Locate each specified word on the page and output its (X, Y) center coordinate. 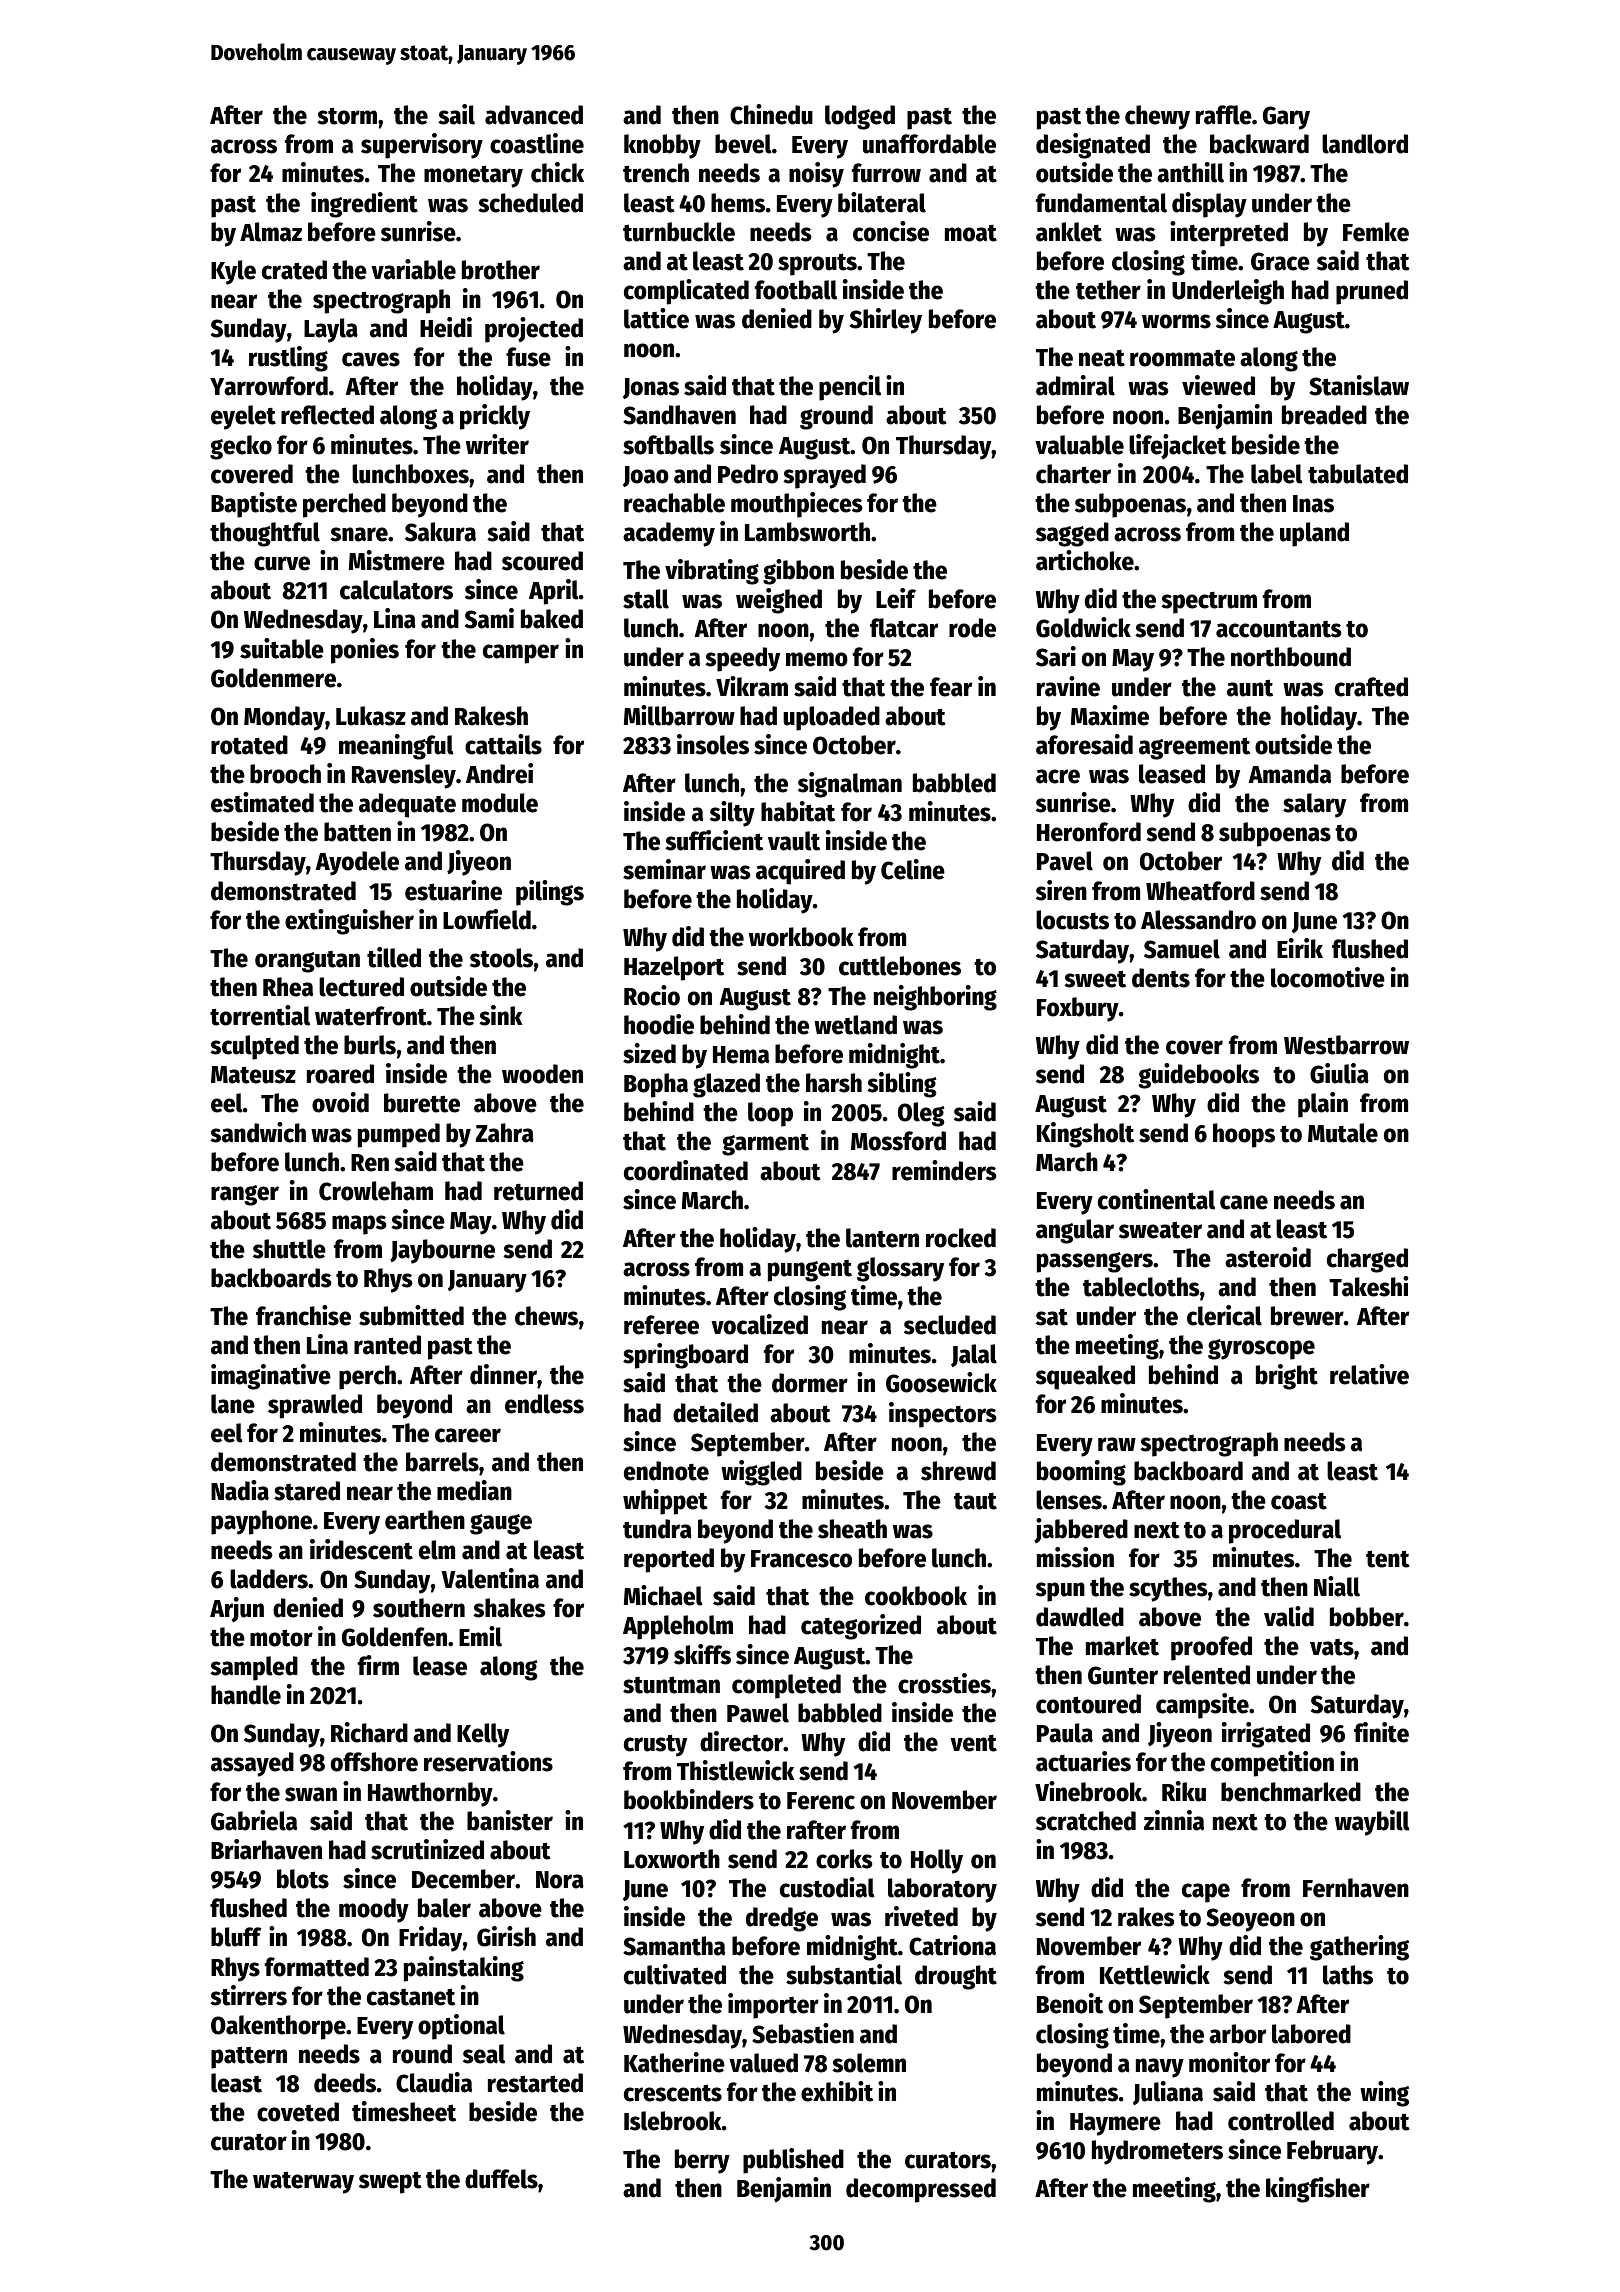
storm (347, 116)
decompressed (921, 2190)
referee (661, 1325)
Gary (1286, 118)
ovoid (340, 1102)
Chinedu (771, 114)
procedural (1285, 1531)
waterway (303, 2182)
